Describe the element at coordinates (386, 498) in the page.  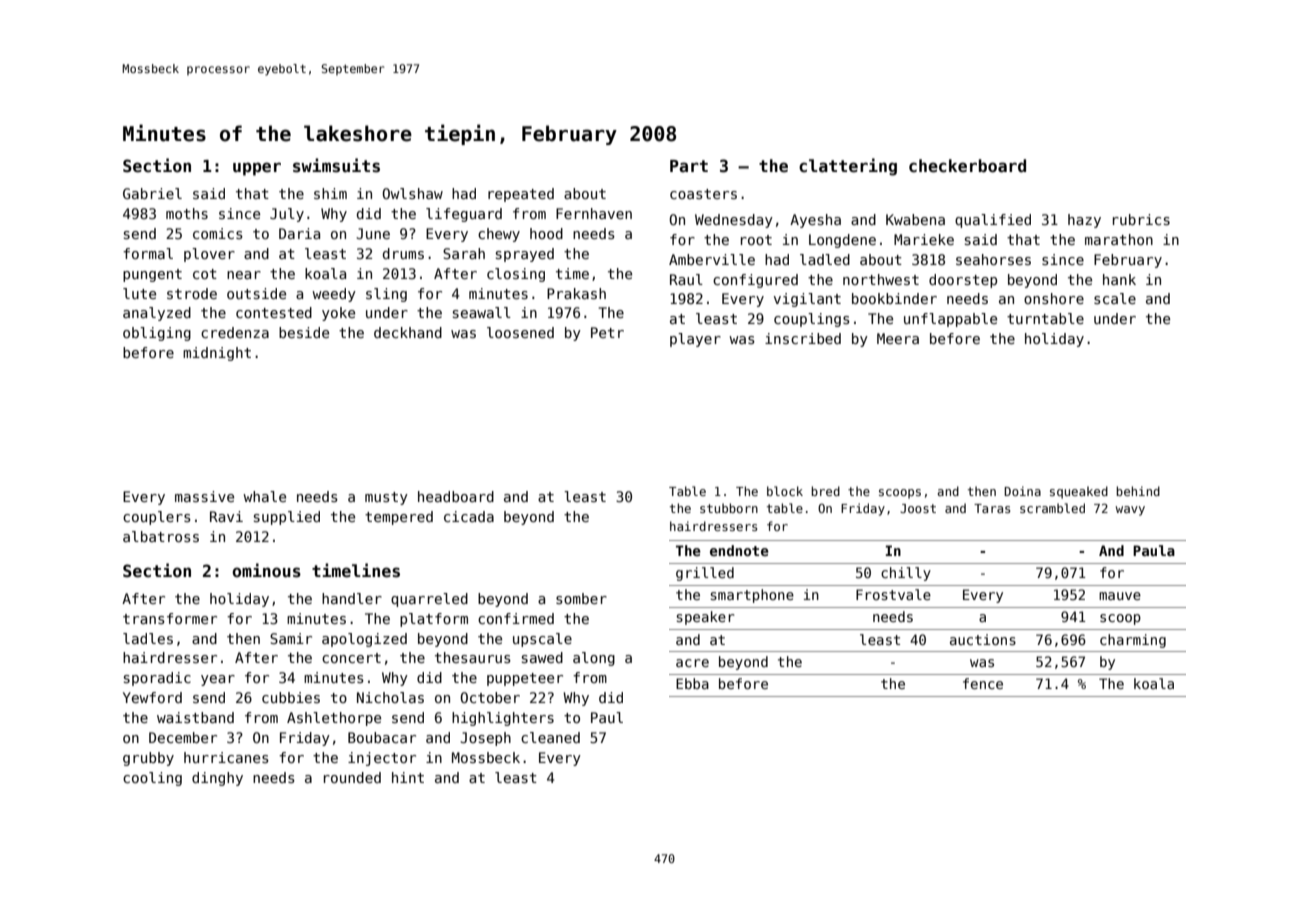
I see `musty` at that location.
